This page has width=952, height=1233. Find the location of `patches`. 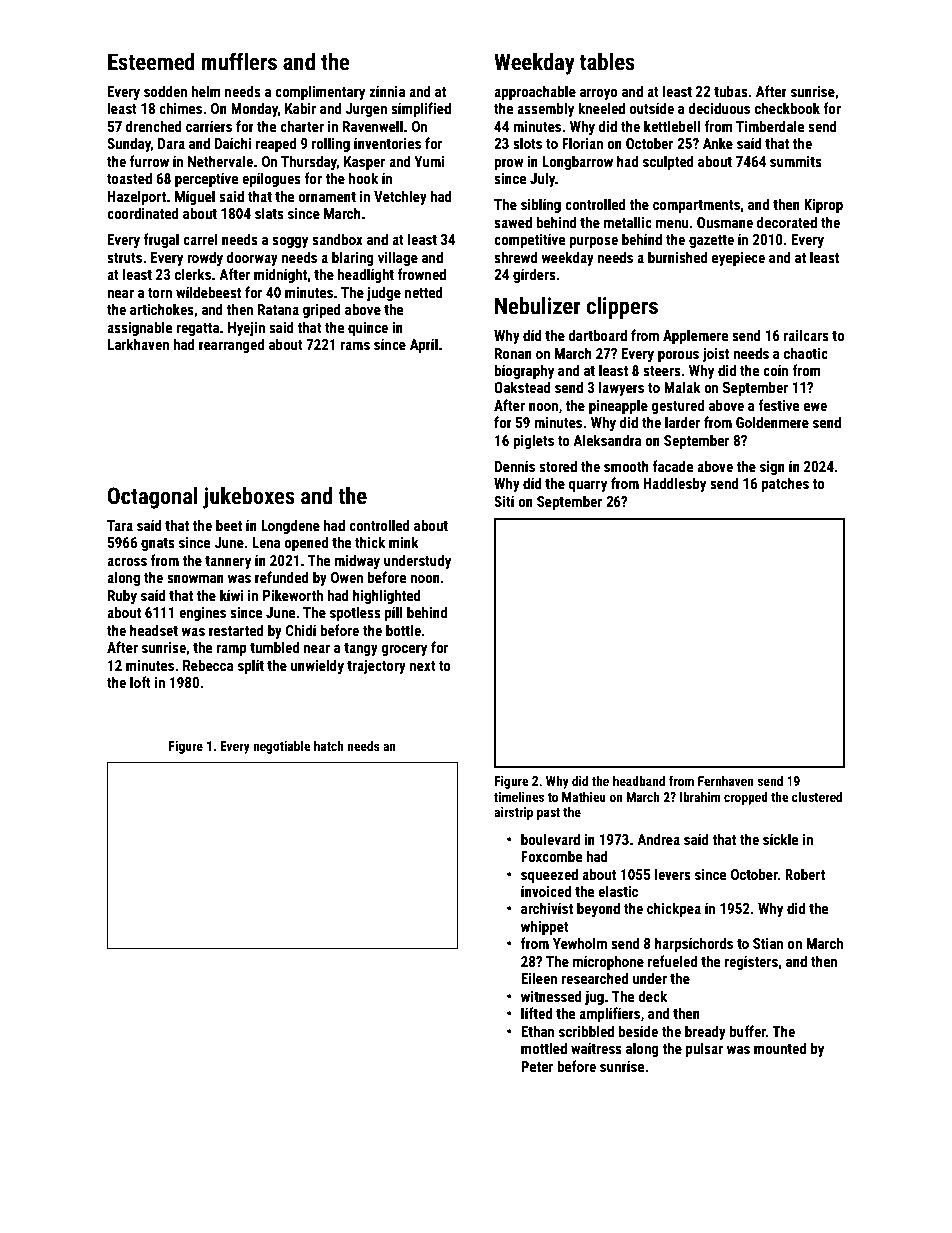

patches is located at coordinates (785, 484).
